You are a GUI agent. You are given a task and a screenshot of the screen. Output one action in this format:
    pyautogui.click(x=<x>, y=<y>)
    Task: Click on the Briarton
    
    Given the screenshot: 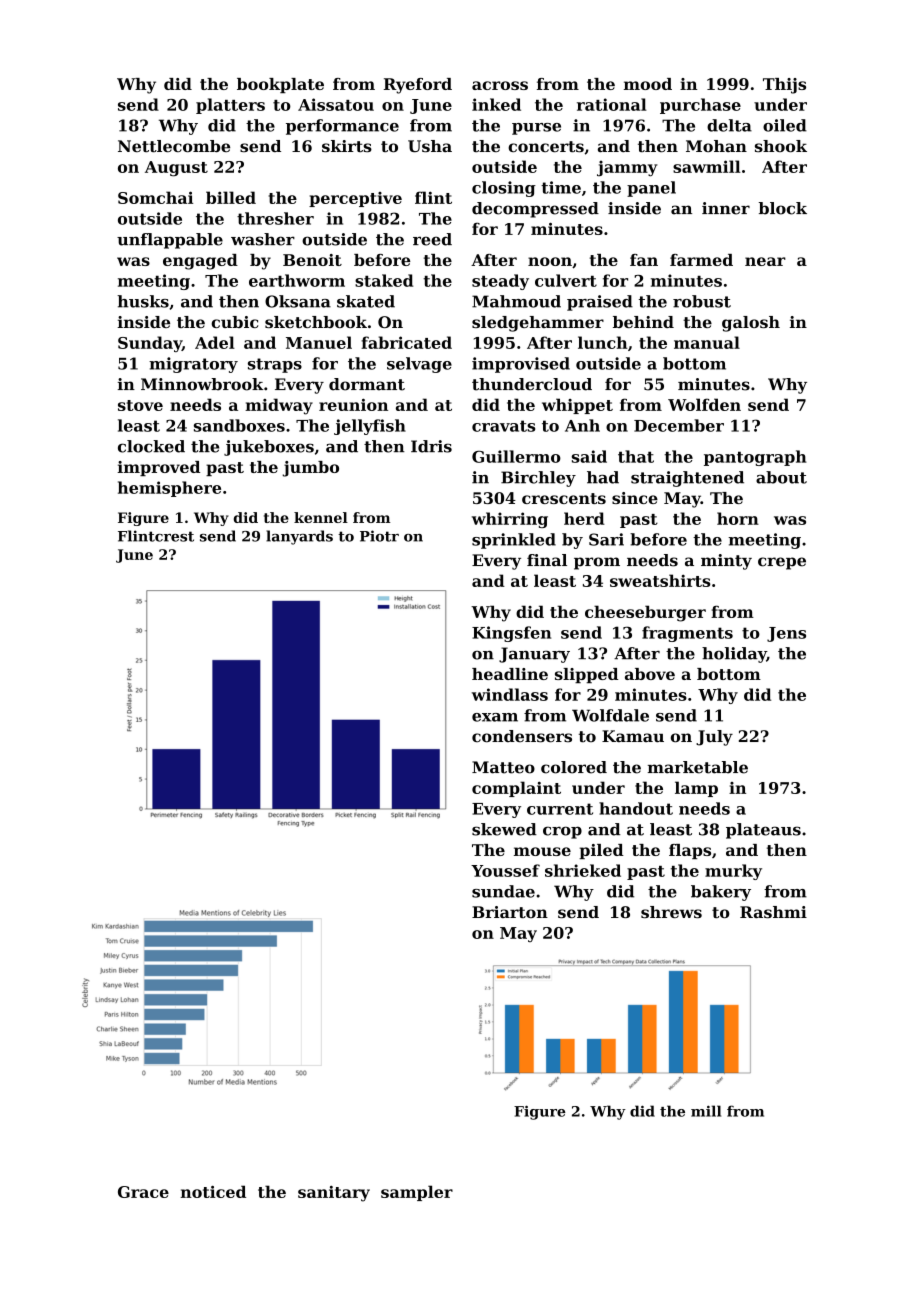 What is the action you would take?
    pyautogui.click(x=510, y=912)
